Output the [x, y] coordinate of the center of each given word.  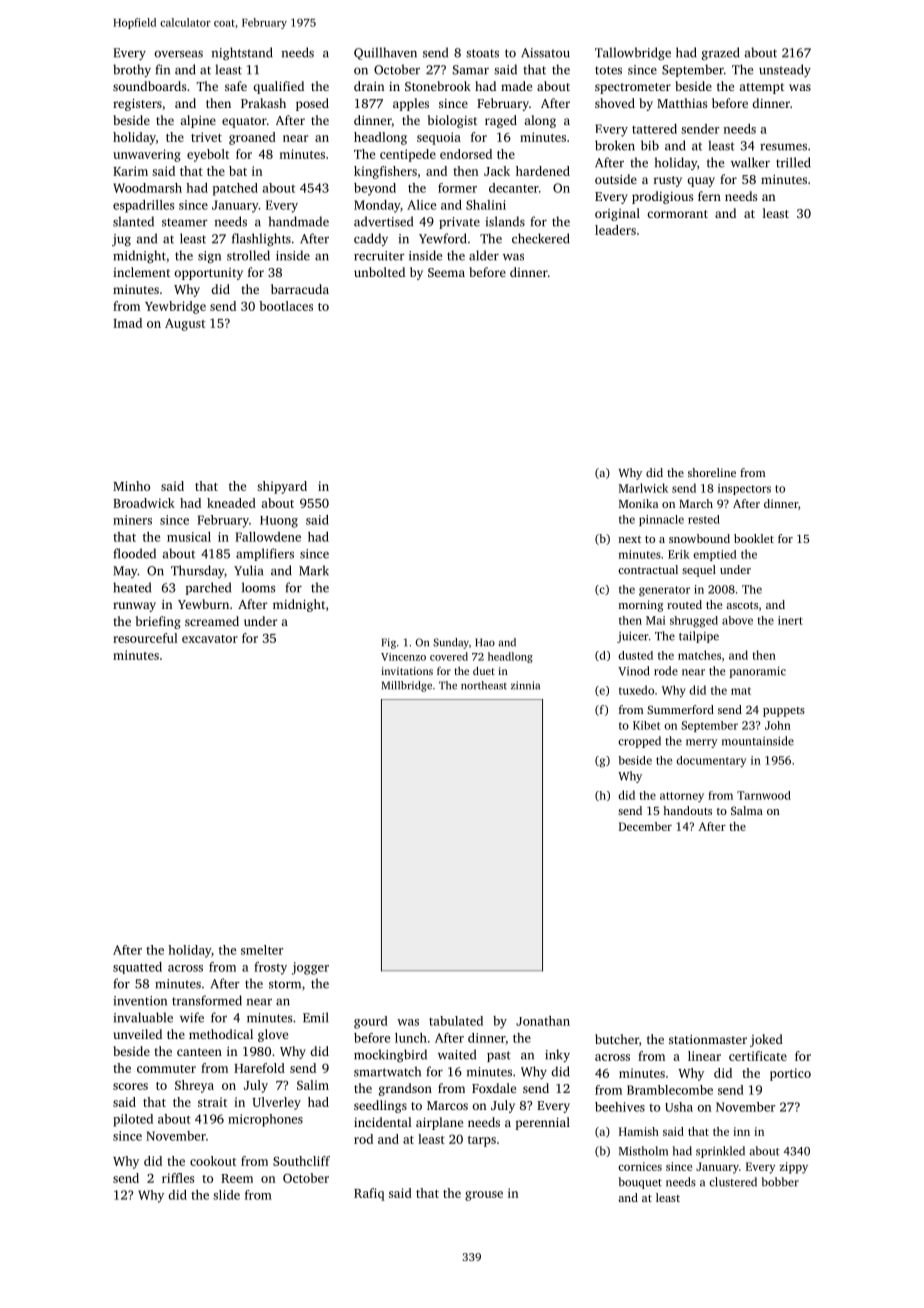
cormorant [677, 214]
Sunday [451, 643]
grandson [405, 1089]
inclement [141, 272]
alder [484, 255]
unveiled [137, 1034]
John [778, 725]
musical [189, 537]
